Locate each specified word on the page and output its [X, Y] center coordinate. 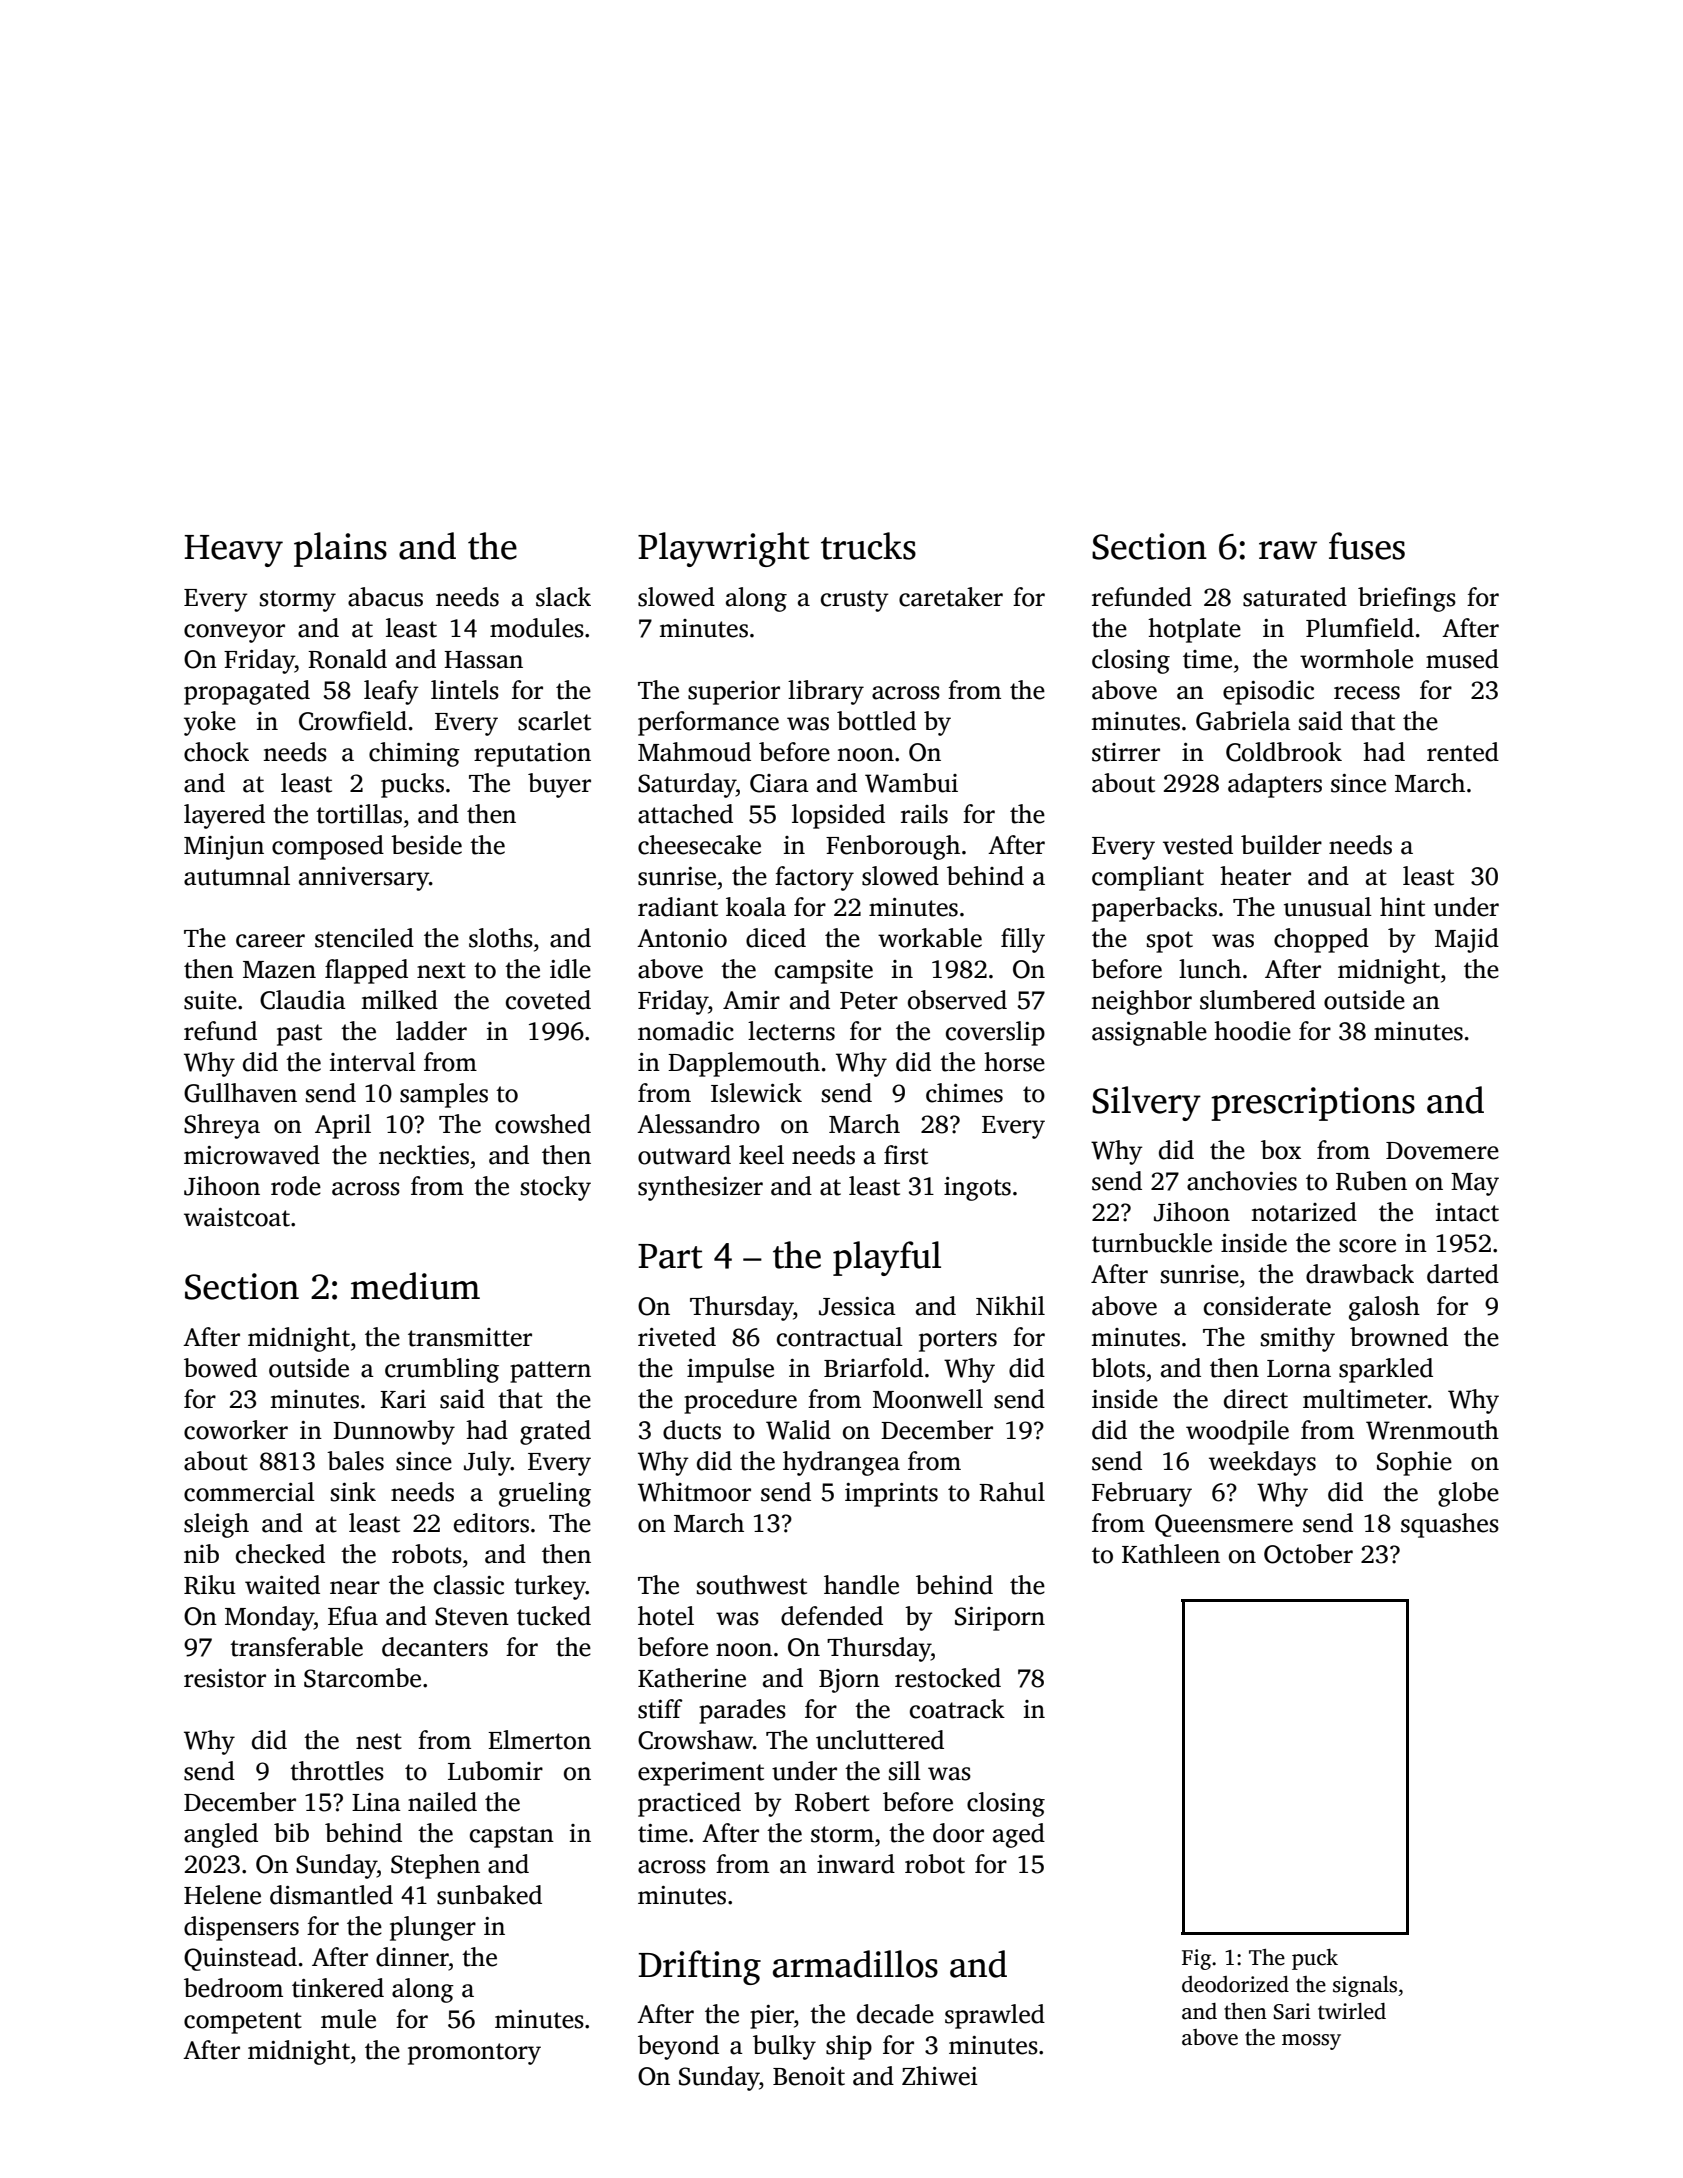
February [1142, 1494]
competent [243, 2023]
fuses [1367, 546]
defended [832, 1616]
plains [340, 549]
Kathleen [1171, 1554]
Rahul [1012, 1492]
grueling [545, 1494]
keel [761, 1155]
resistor [225, 1678]
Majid [1467, 940]
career [270, 941]
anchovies [1242, 1181]
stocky [556, 1188]
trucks [868, 546]
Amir [751, 1000]
